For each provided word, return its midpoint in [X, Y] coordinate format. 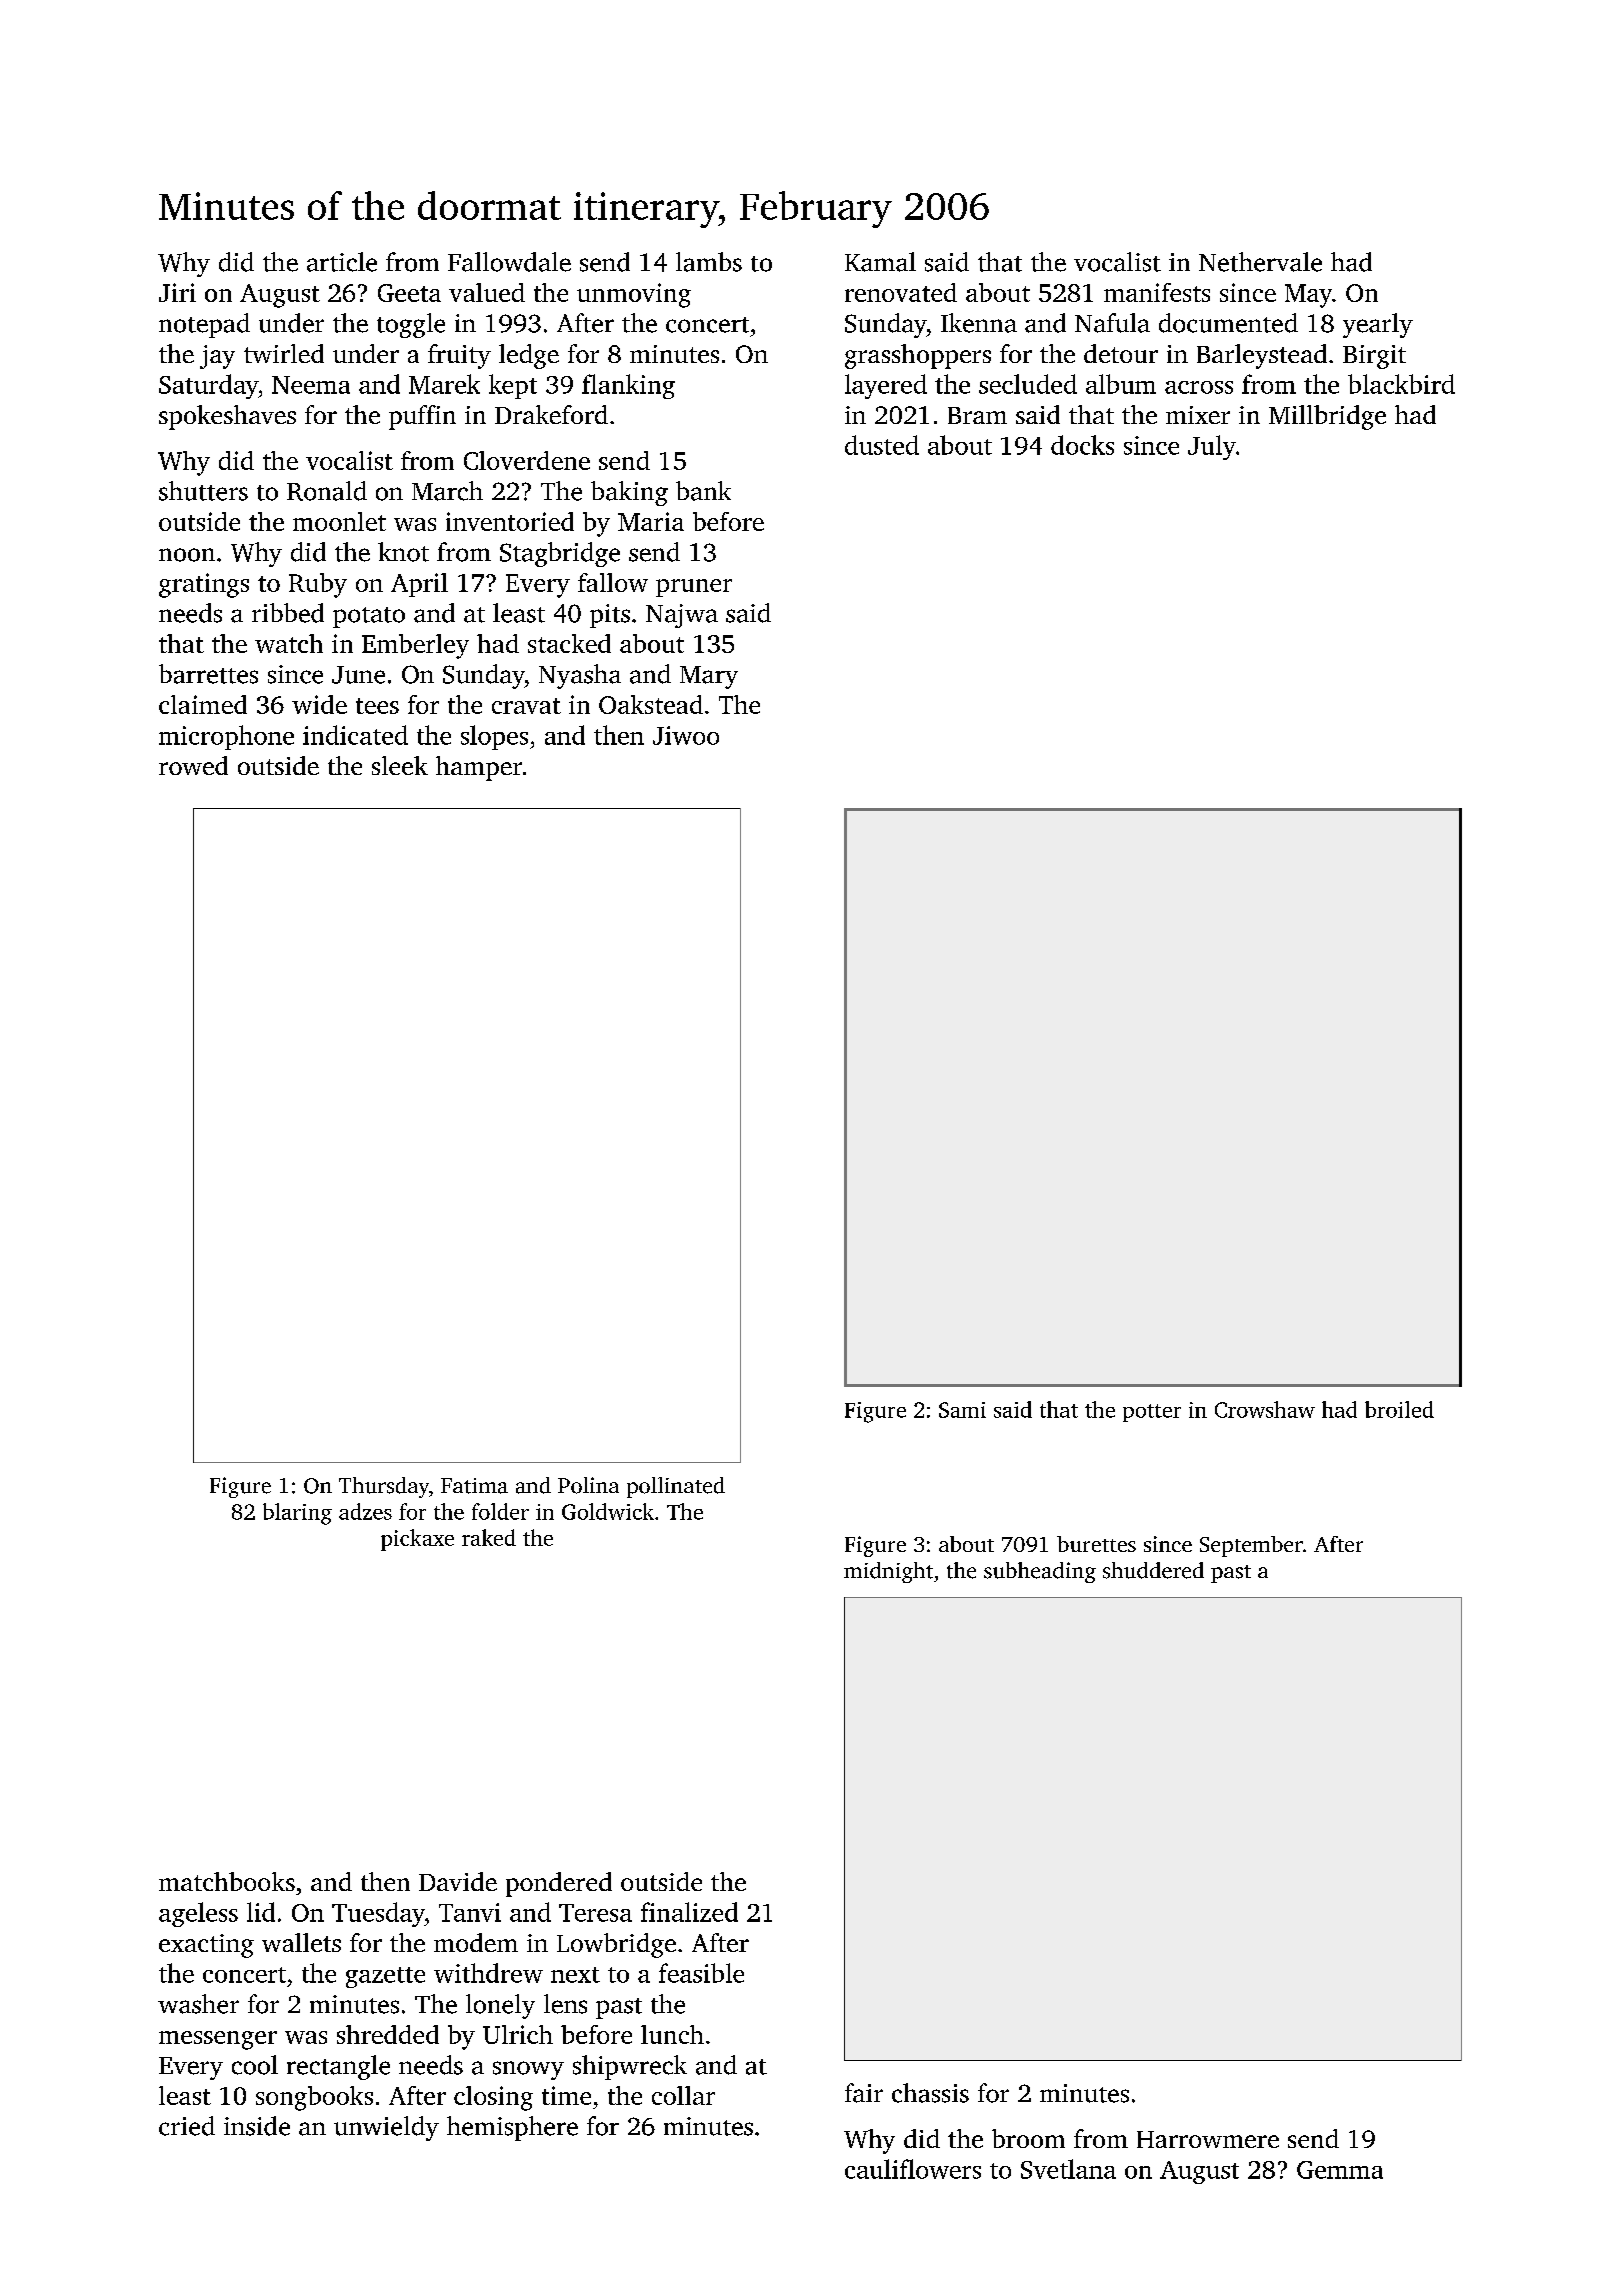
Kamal [880, 262]
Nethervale [1260, 262]
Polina [588, 1485]
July [1212, 447]
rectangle [338, 2067]
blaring [297, 1514]
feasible [701, 1973]
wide [319, 704]
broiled [1399, 1409]
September [1251, 1546]
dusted [882, 445]
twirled [284, 353]
